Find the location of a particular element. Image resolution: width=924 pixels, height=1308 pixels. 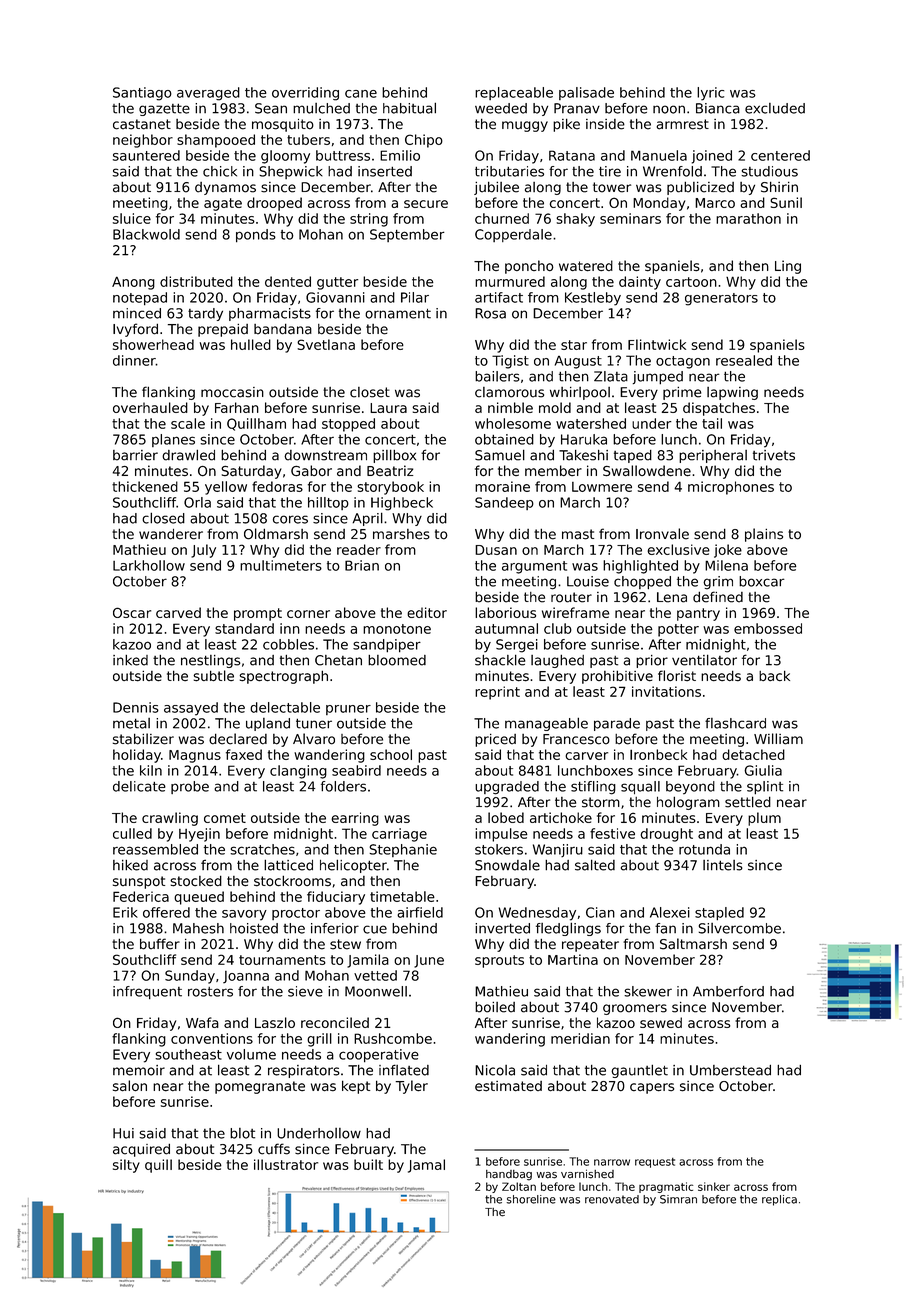

Emilio is located at coordinates (400, 155).
